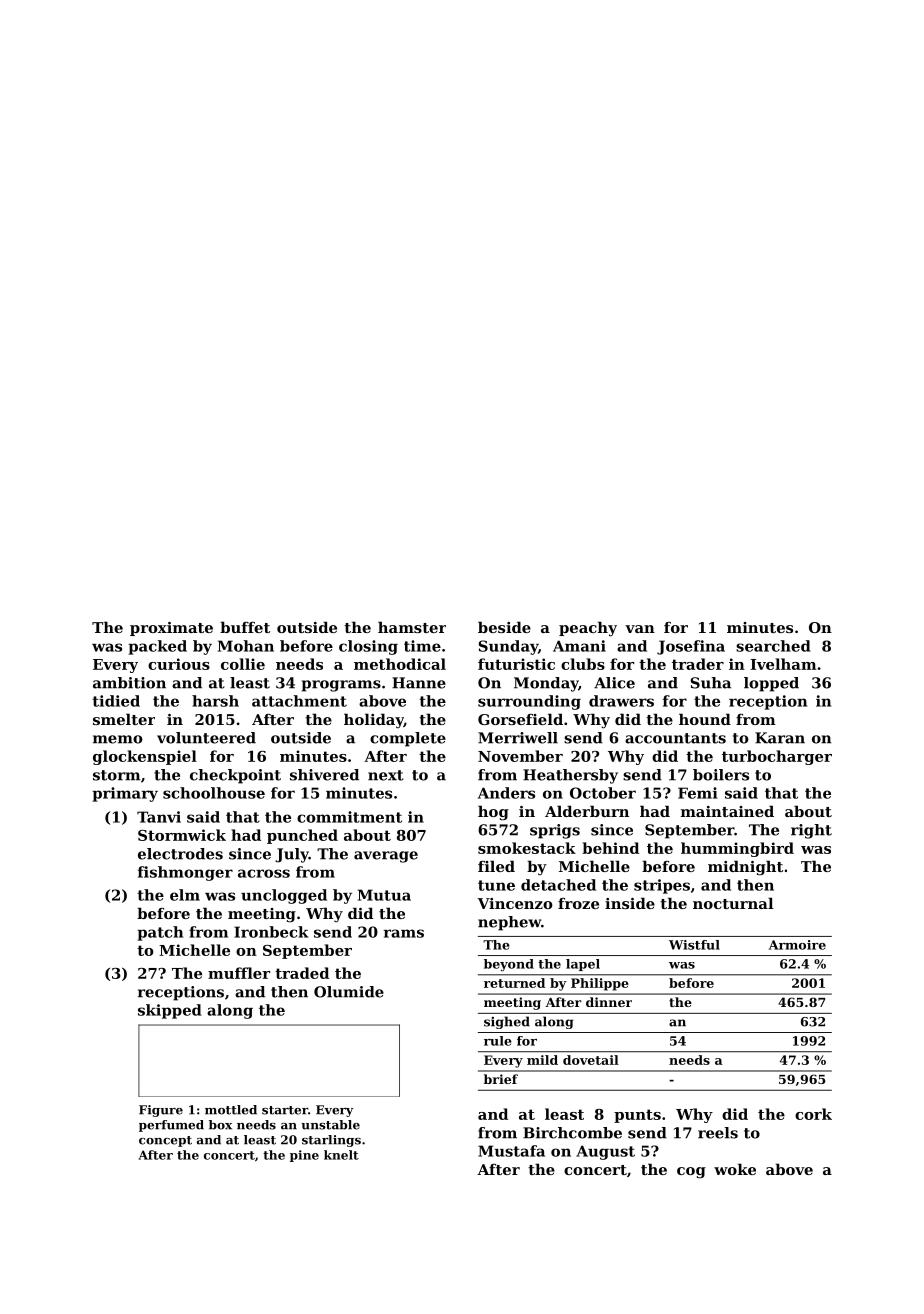  I want to click on patch, so click(160, 933).
